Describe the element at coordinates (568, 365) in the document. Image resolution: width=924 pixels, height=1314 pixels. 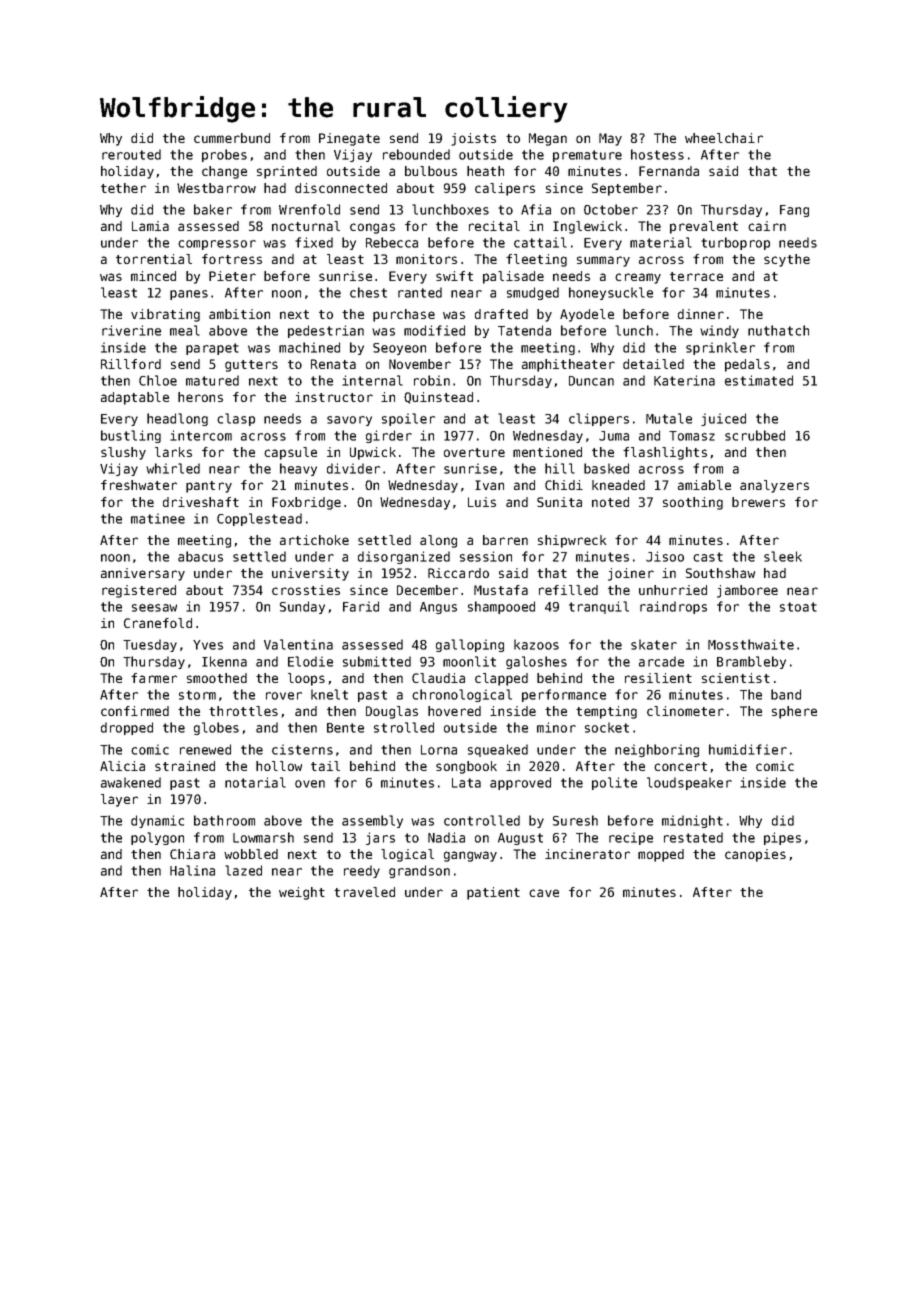
I see `amphitheater` at that location.
